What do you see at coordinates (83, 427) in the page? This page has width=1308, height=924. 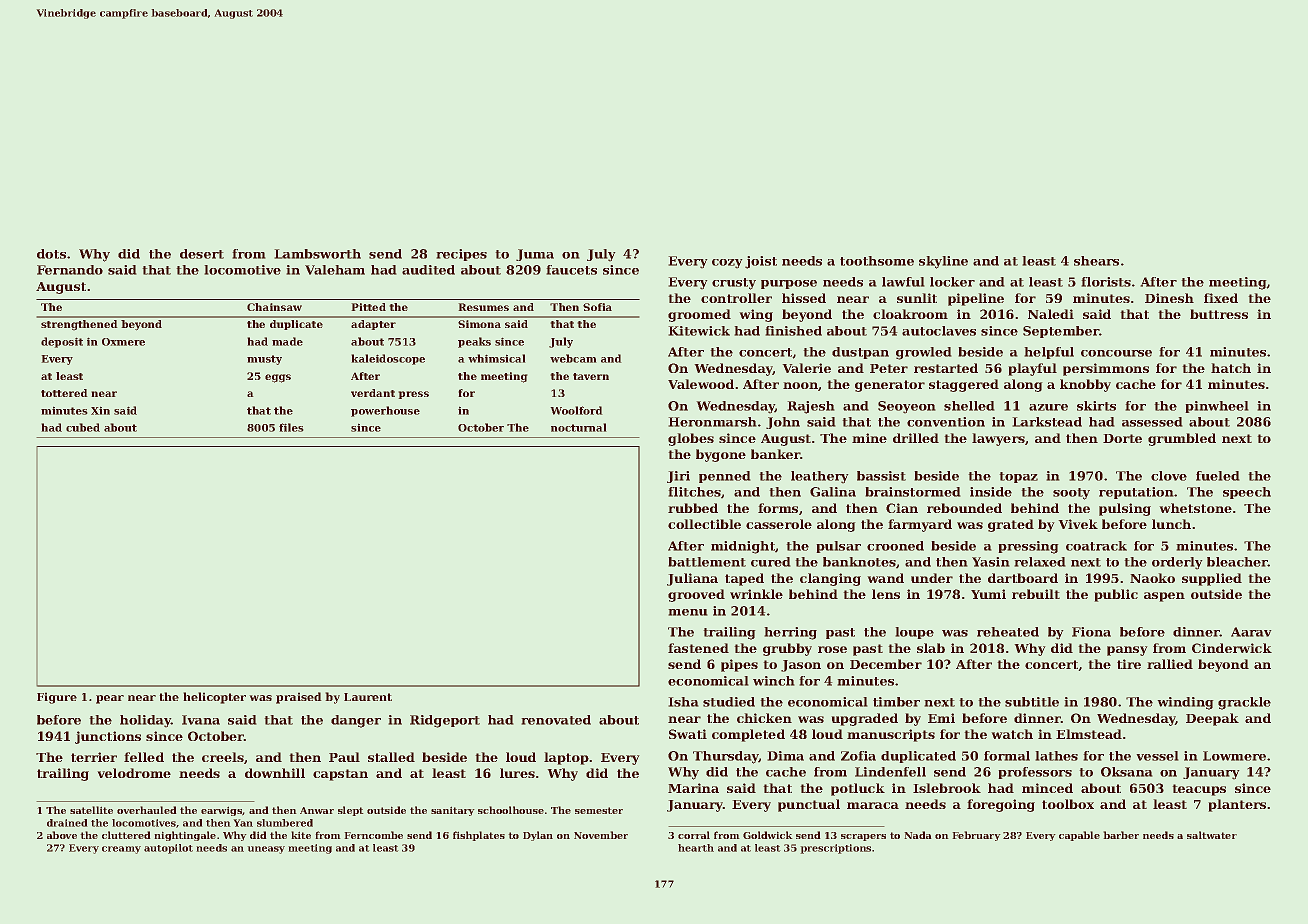 I see `cubed` at bounding box center [83, 427].
